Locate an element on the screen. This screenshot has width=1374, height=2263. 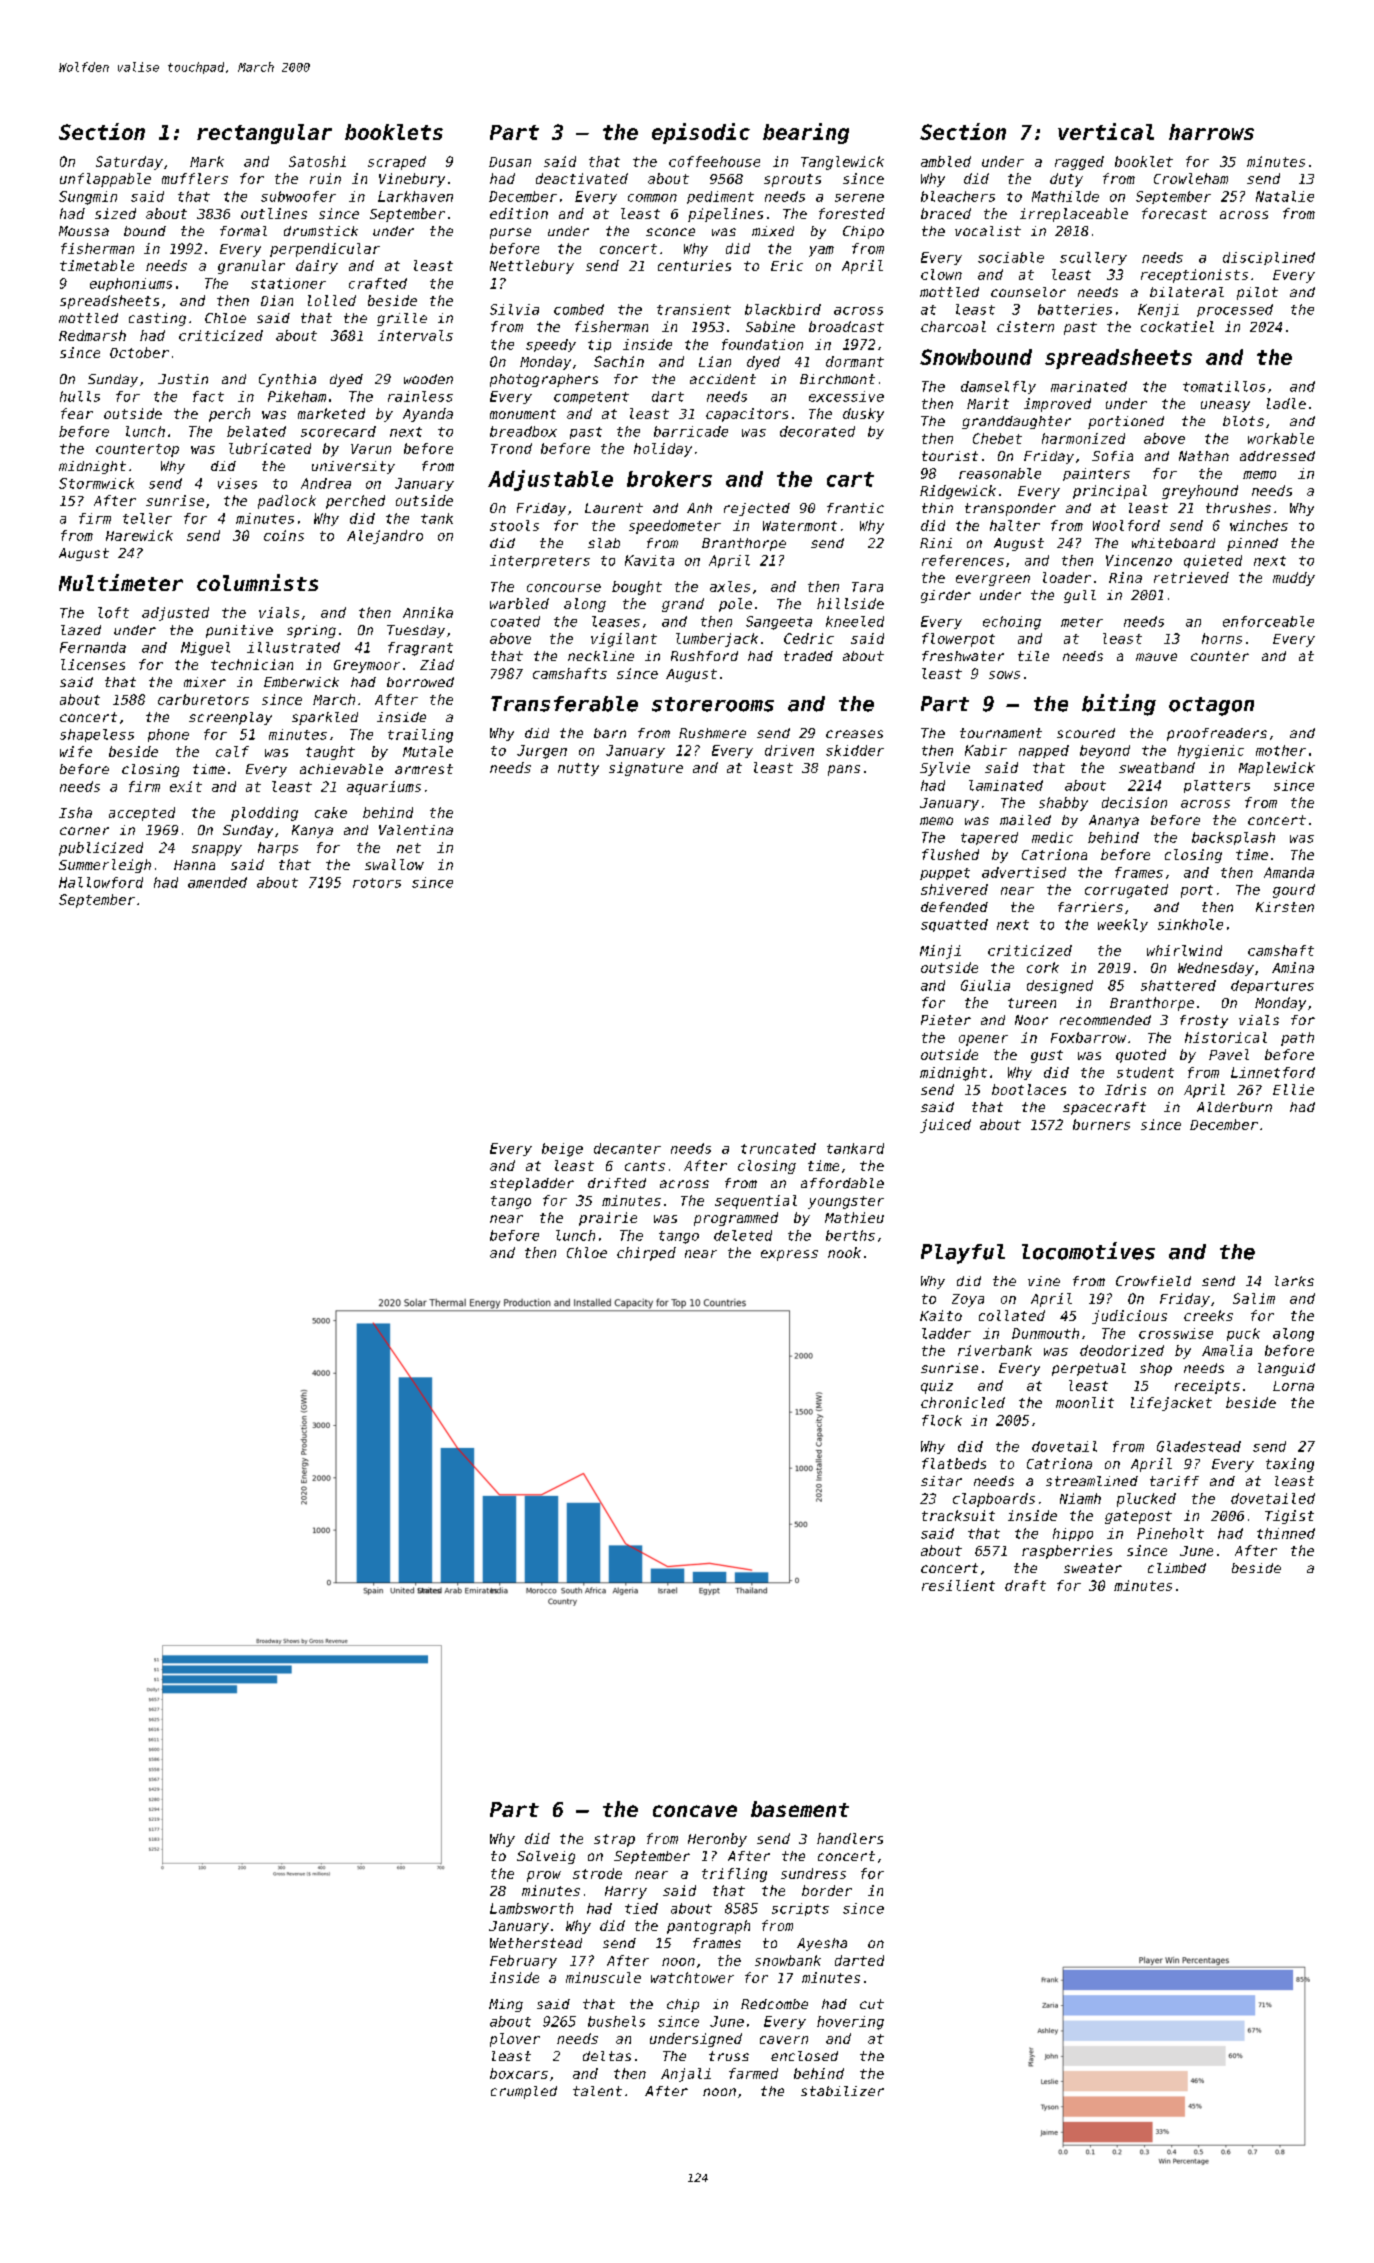
rectangular is located at coordinates (264, 134).
